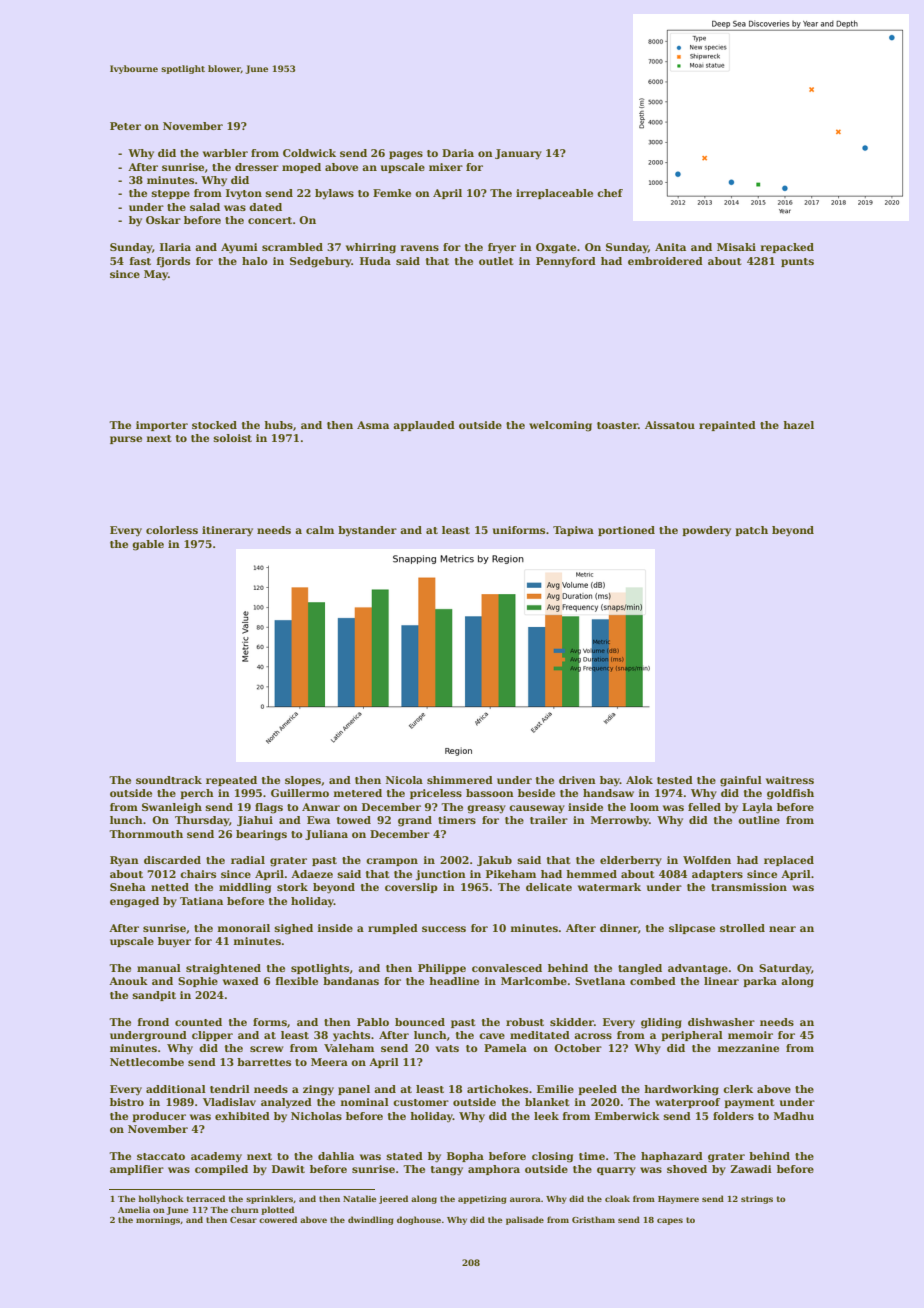  Describe the element at coordinates (555, 1089) in the screenshot. I see `Emilie` at that location.
